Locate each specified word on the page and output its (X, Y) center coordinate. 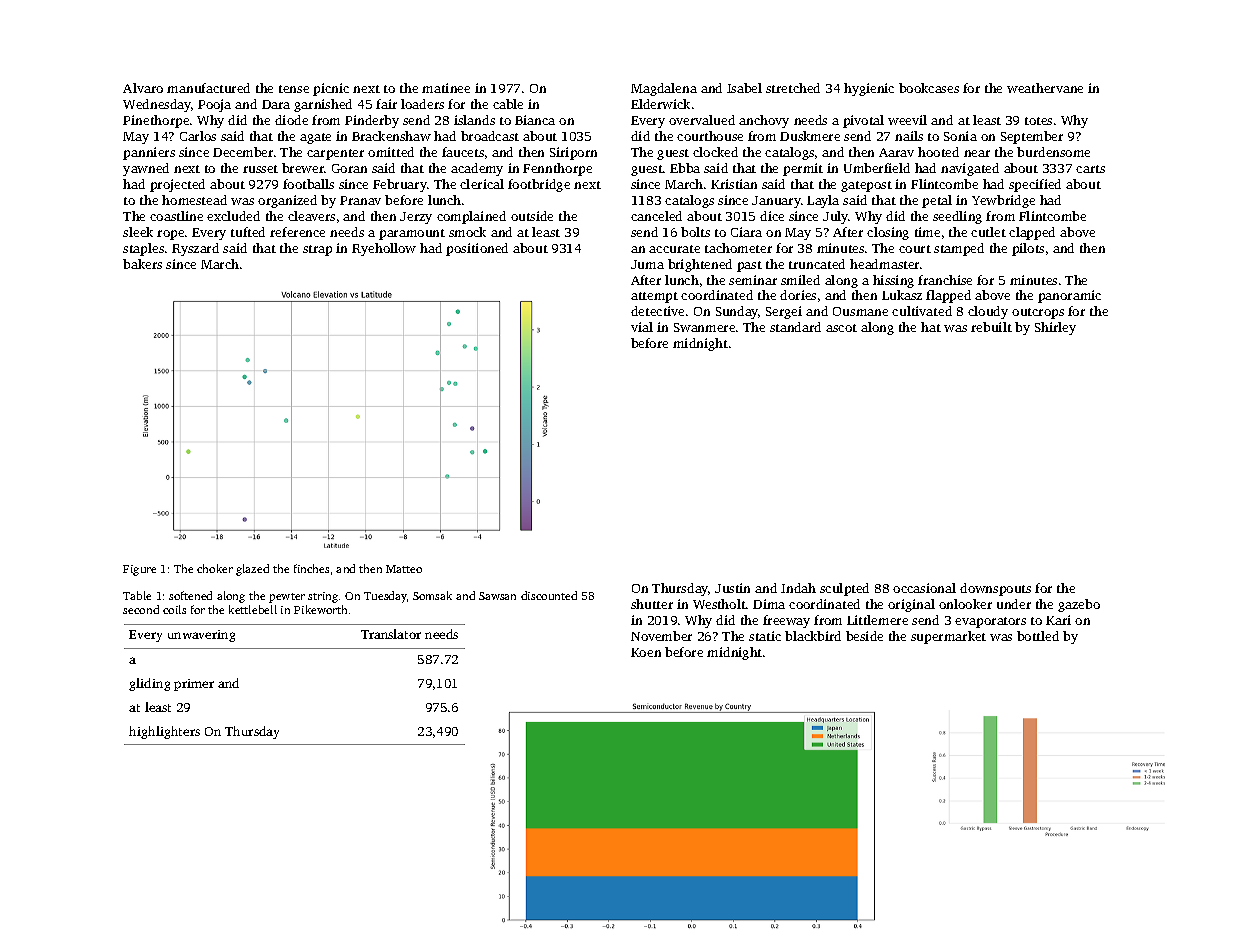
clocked (715, 152)
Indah (798, 588)
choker (215, 568)
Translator (391, 634)
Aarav (896, 152)
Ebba (685, 168)
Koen (646, 652)
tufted (248, 232)
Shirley (1055, 328)
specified (1035, 185)
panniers (149, 153)
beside (864, 636)
